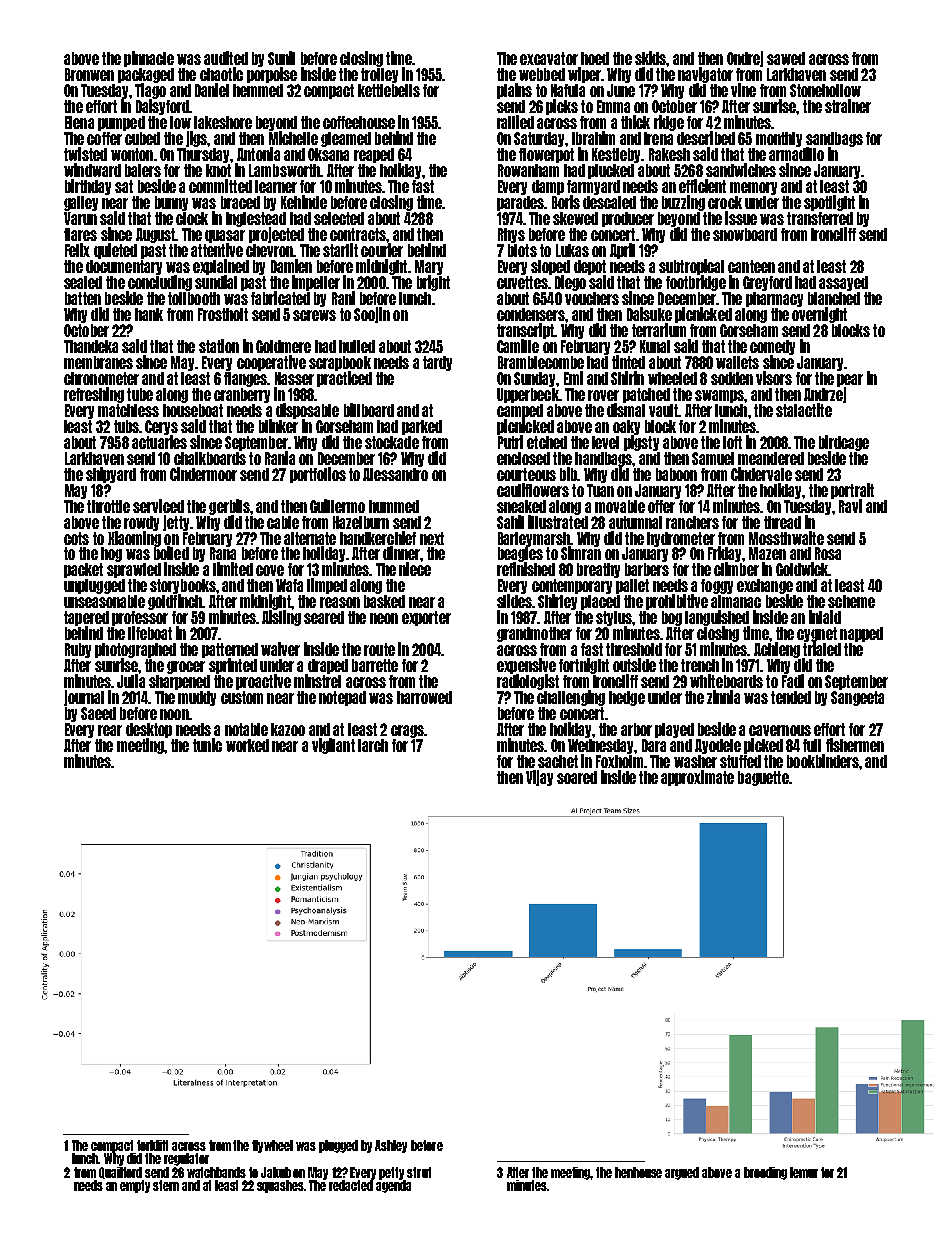 The height and width of the screenshot is (1233, 952). I want to click on worked, so click(247, 745).
